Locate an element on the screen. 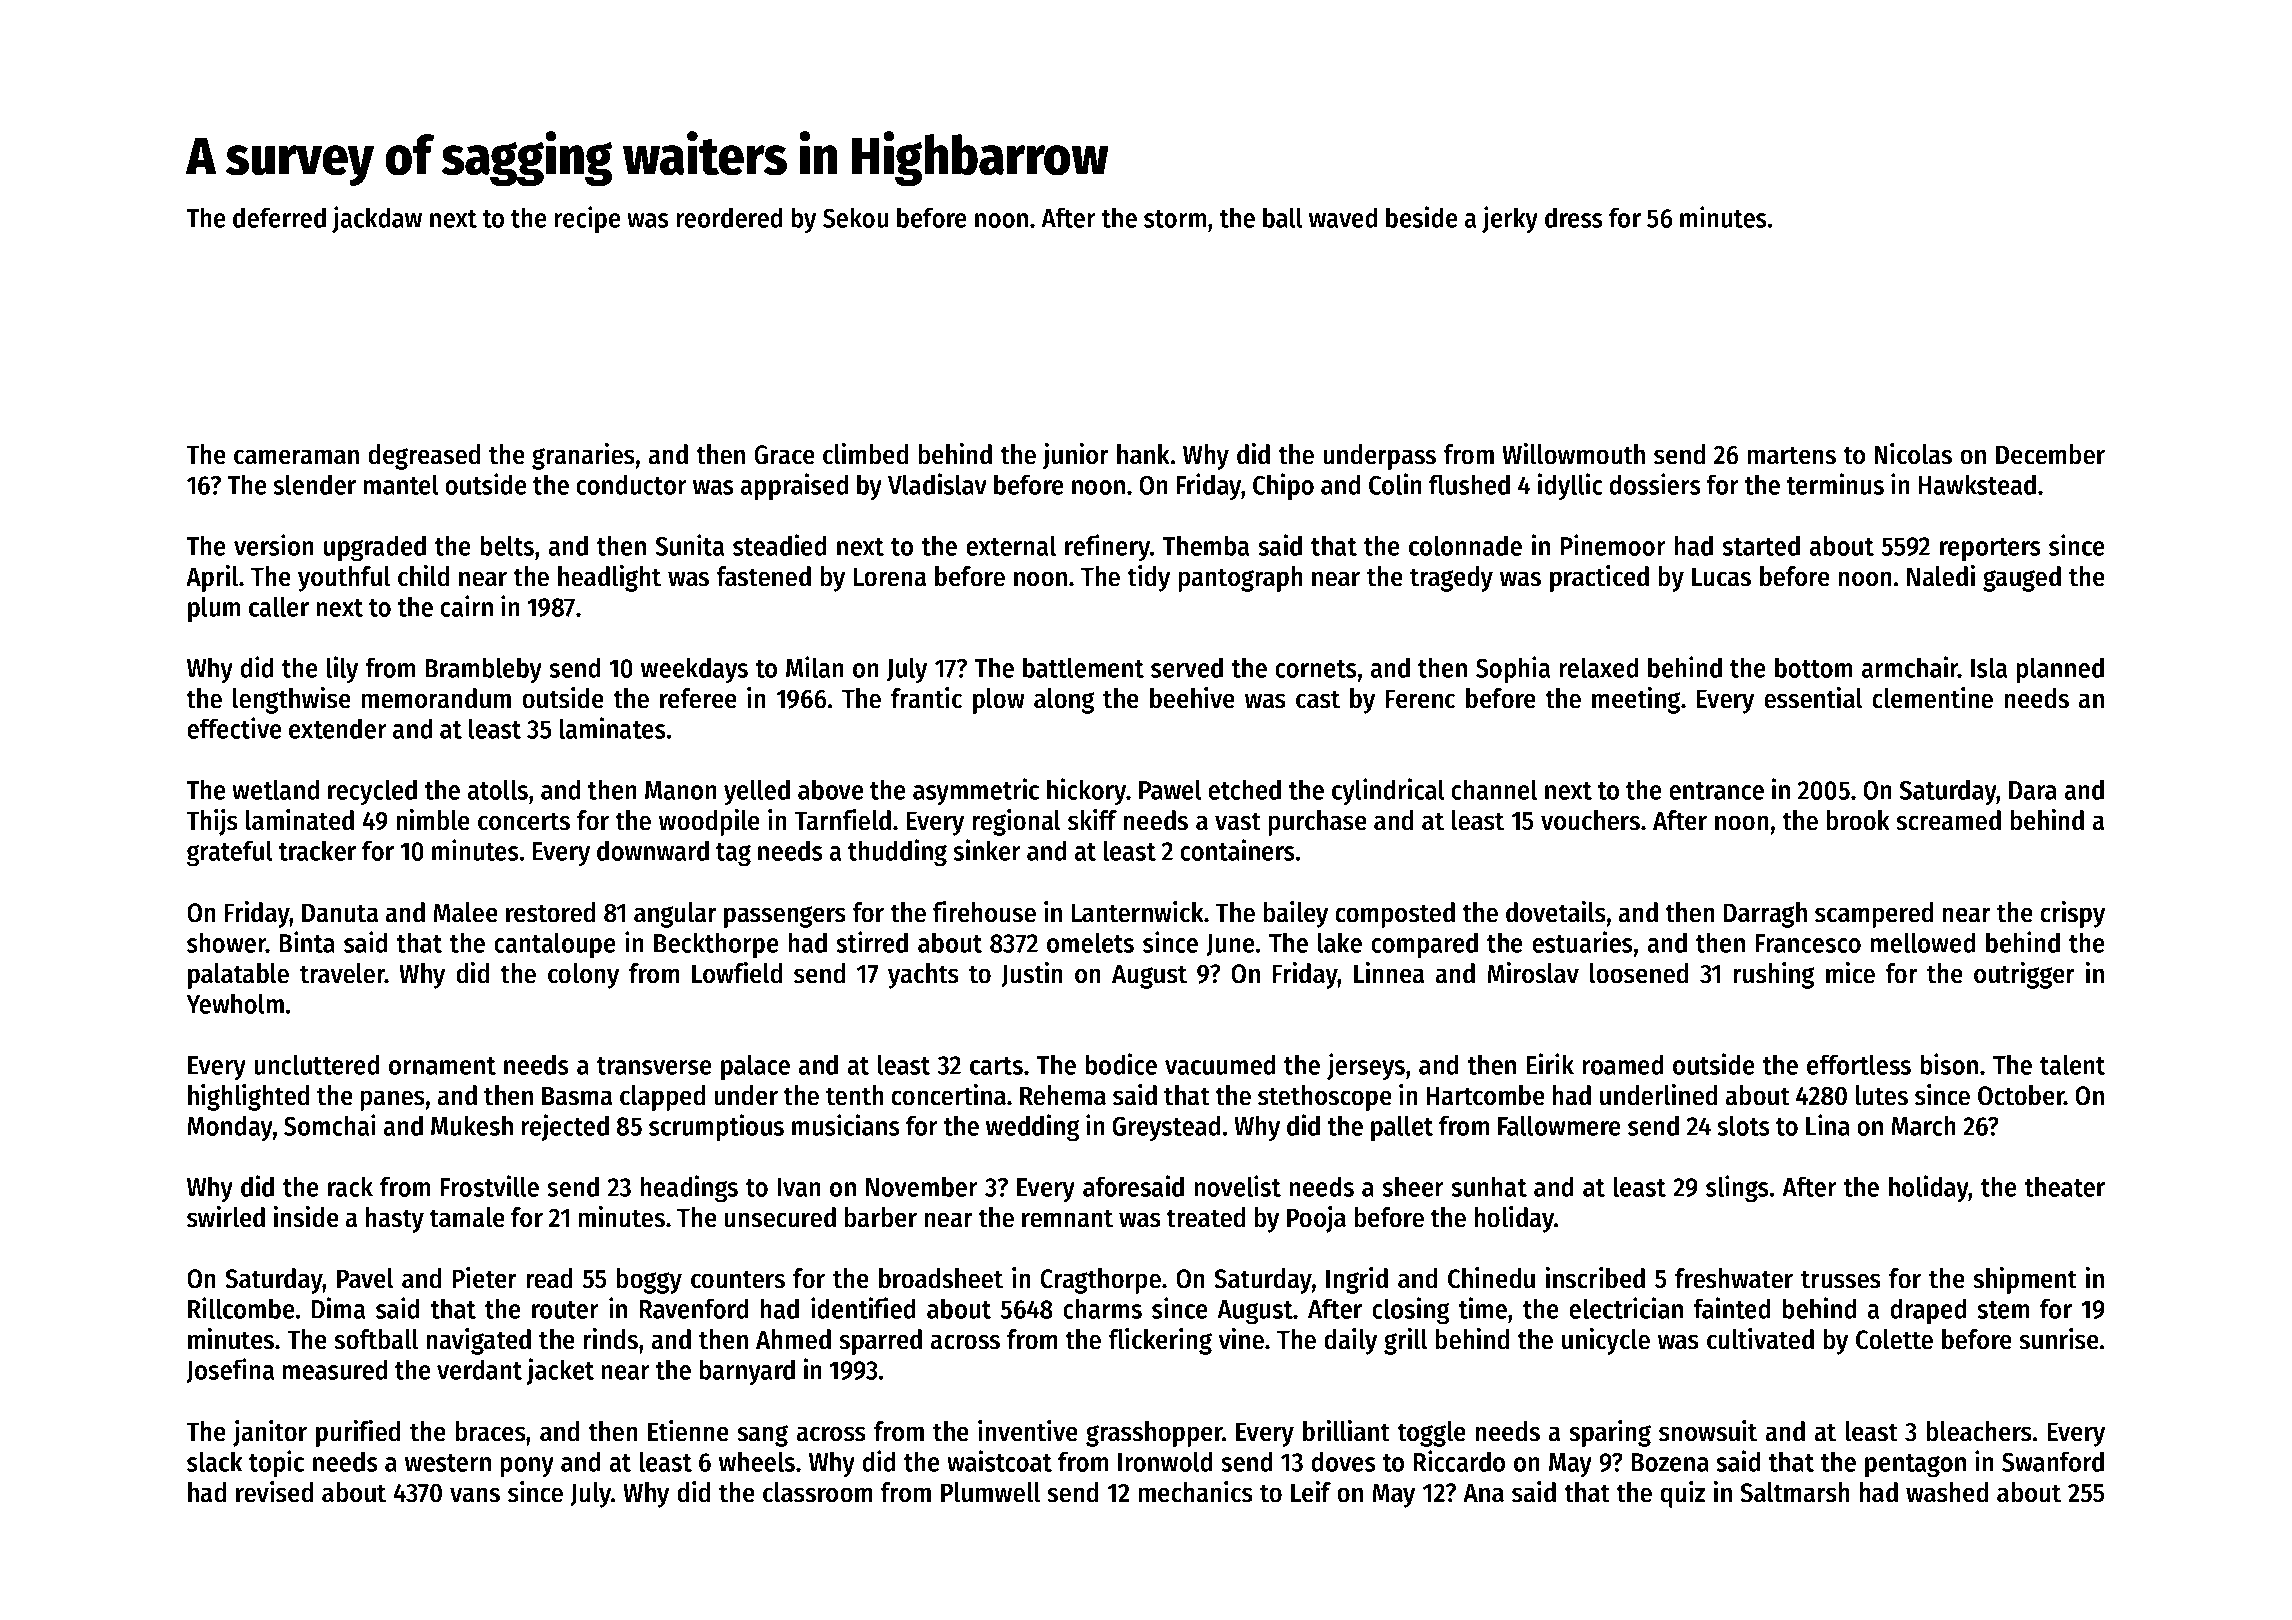  waved is located at coordinates (1343, 217).
